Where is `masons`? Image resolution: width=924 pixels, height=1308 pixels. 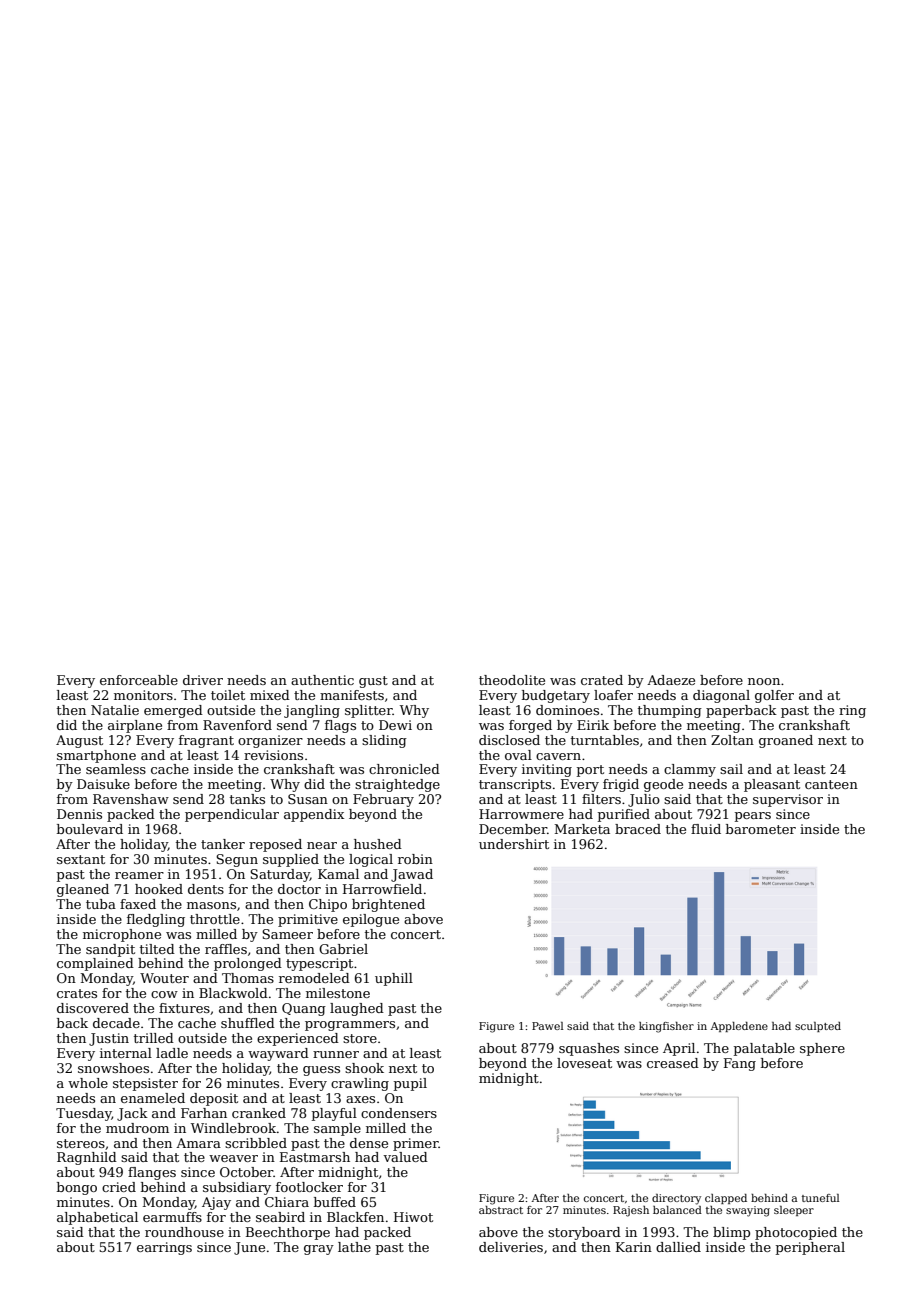
masons is located at coordinates (211, 905).
